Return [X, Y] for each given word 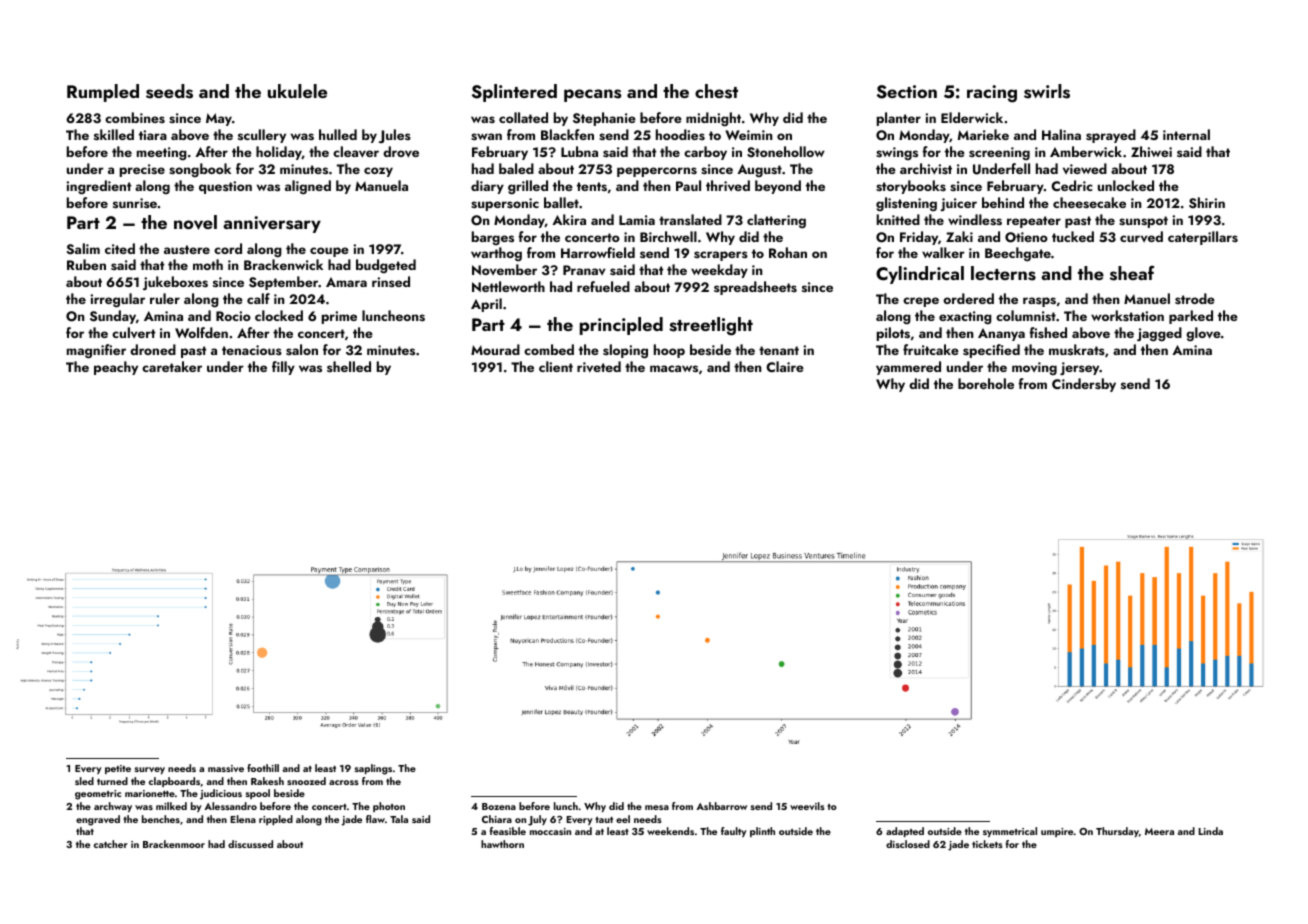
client [556, 366]
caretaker [172, 366]
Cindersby [1084, 385]
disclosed [908, 844]
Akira [569, 219]
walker [943, 252]
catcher [111, 844]
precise [142, 170]
